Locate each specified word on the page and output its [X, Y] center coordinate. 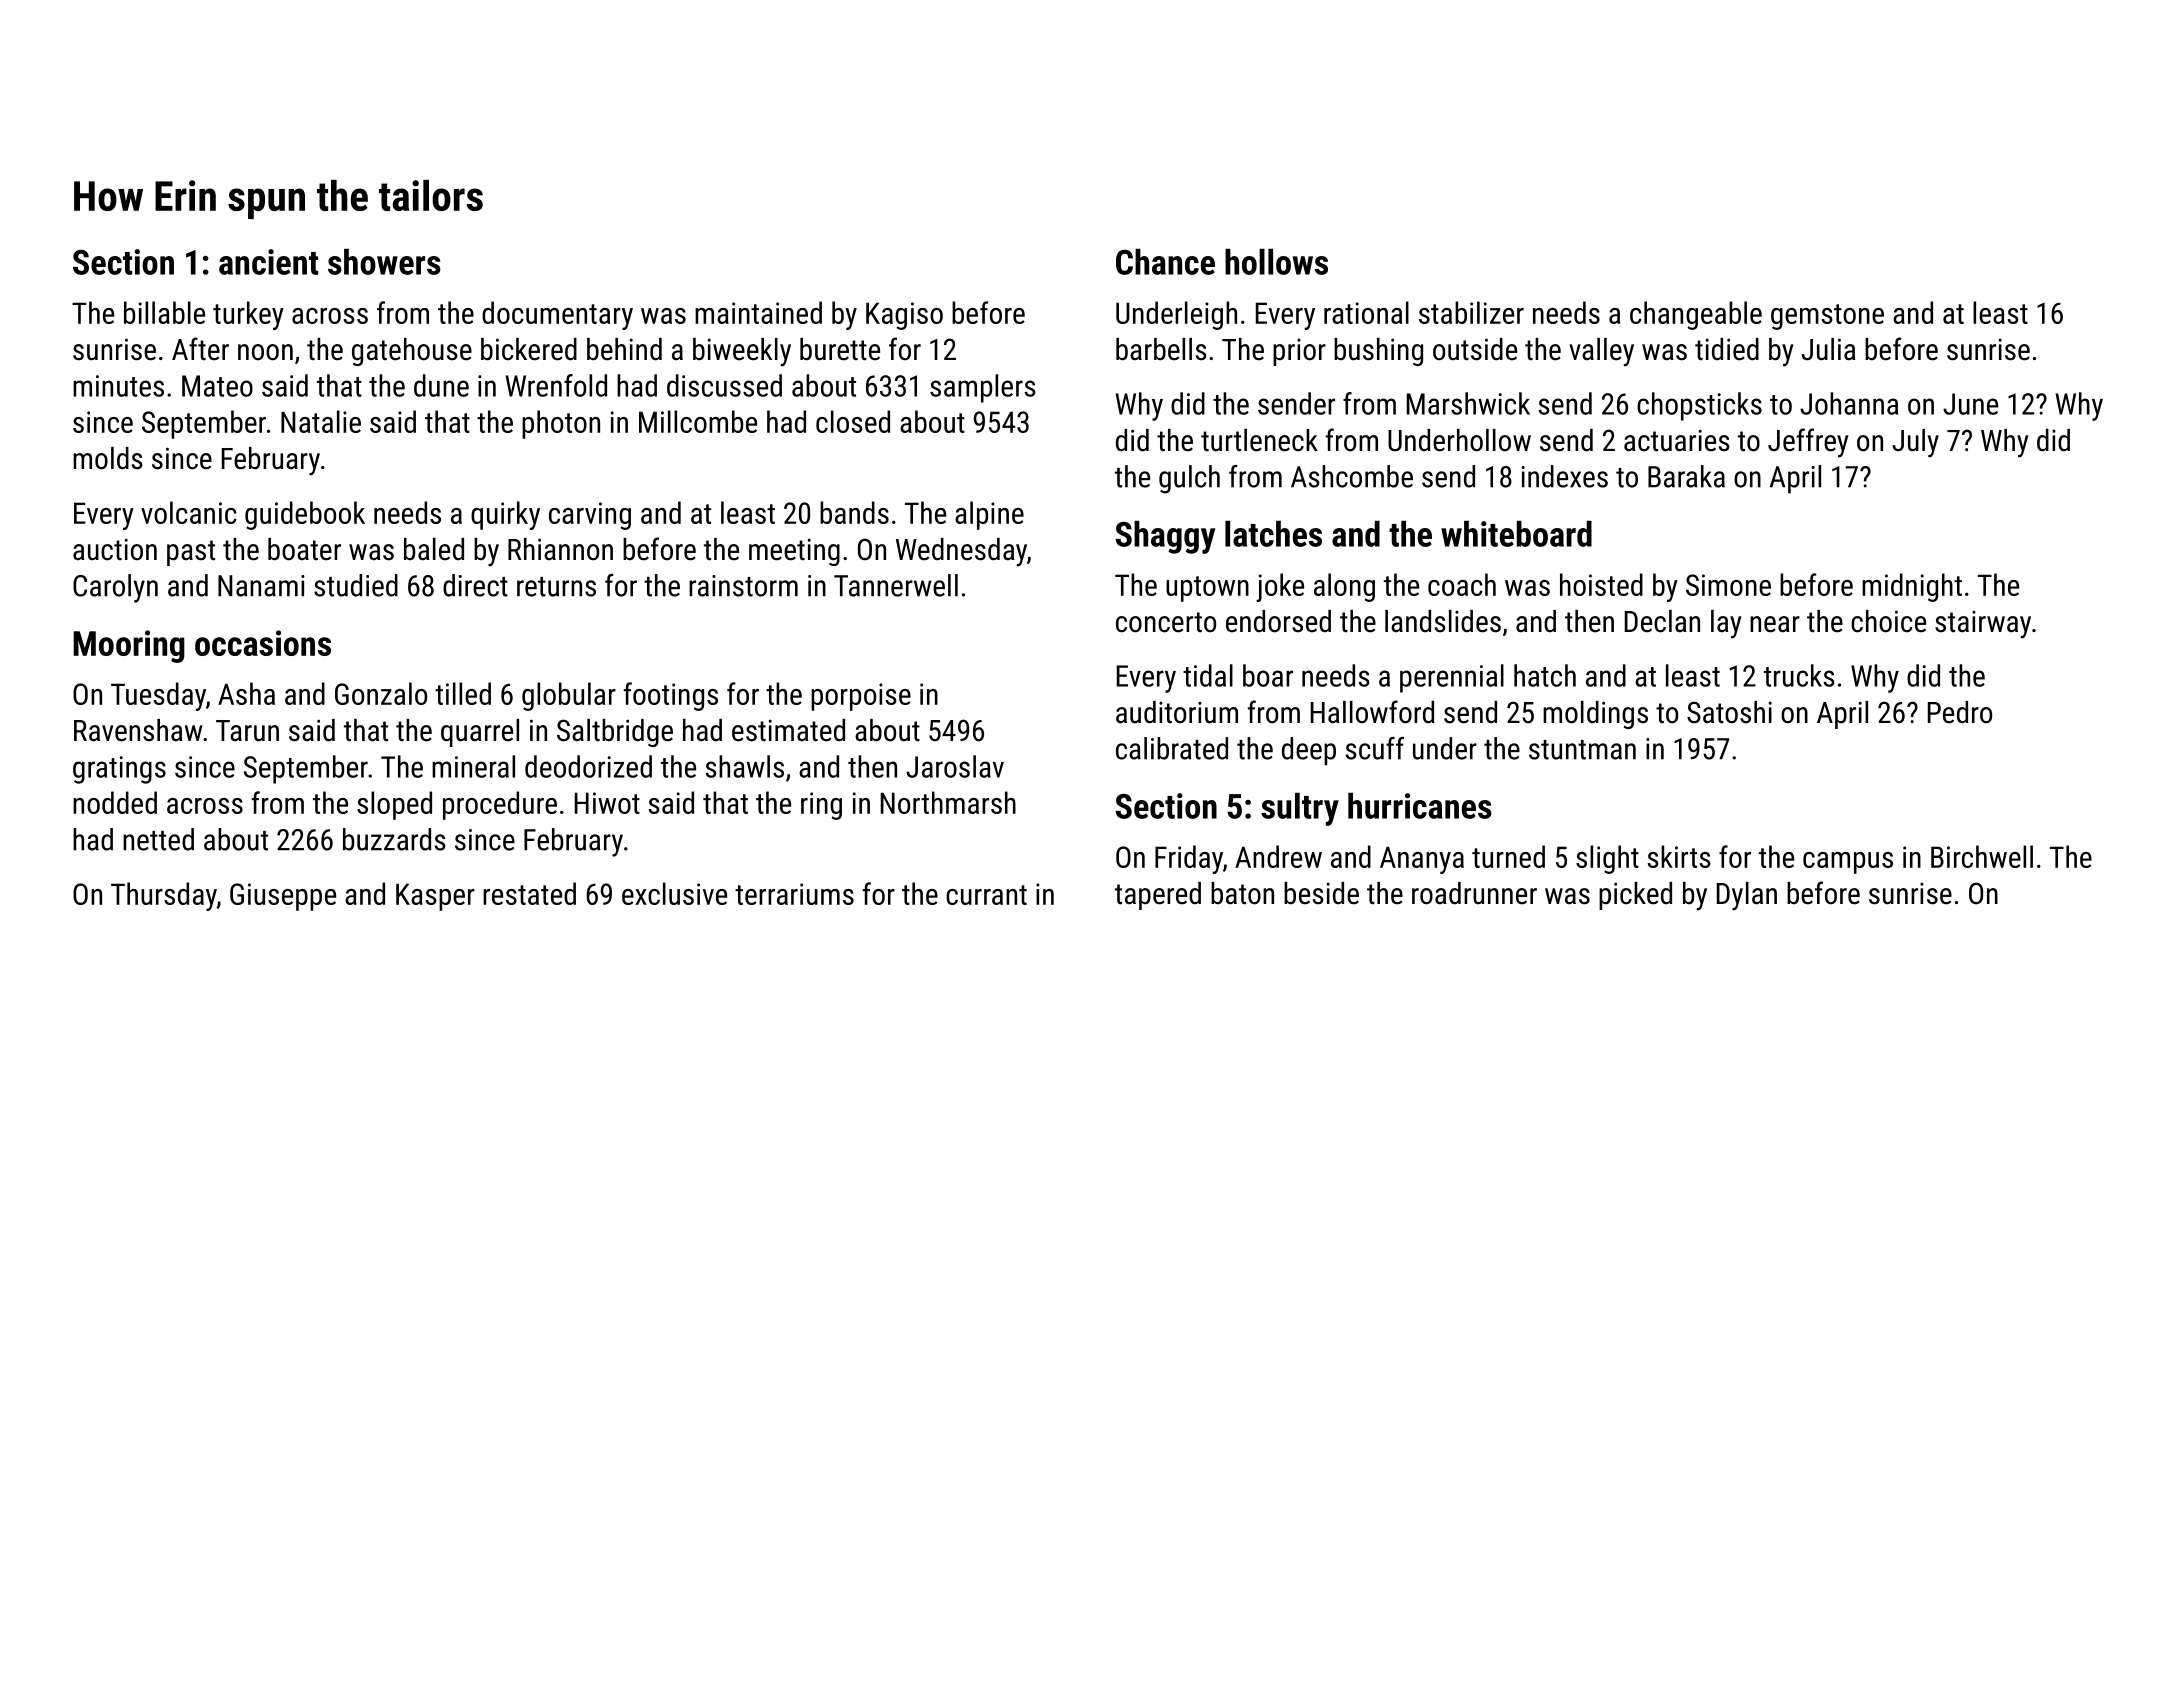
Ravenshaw [138, 730]
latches [1273, 534]
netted [158, 839]
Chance [1165, 262]
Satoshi [1729, 712]
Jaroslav [955, 766]
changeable [1696, 315]
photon [561, 424]
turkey [248, 315]
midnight [1912, 587]
